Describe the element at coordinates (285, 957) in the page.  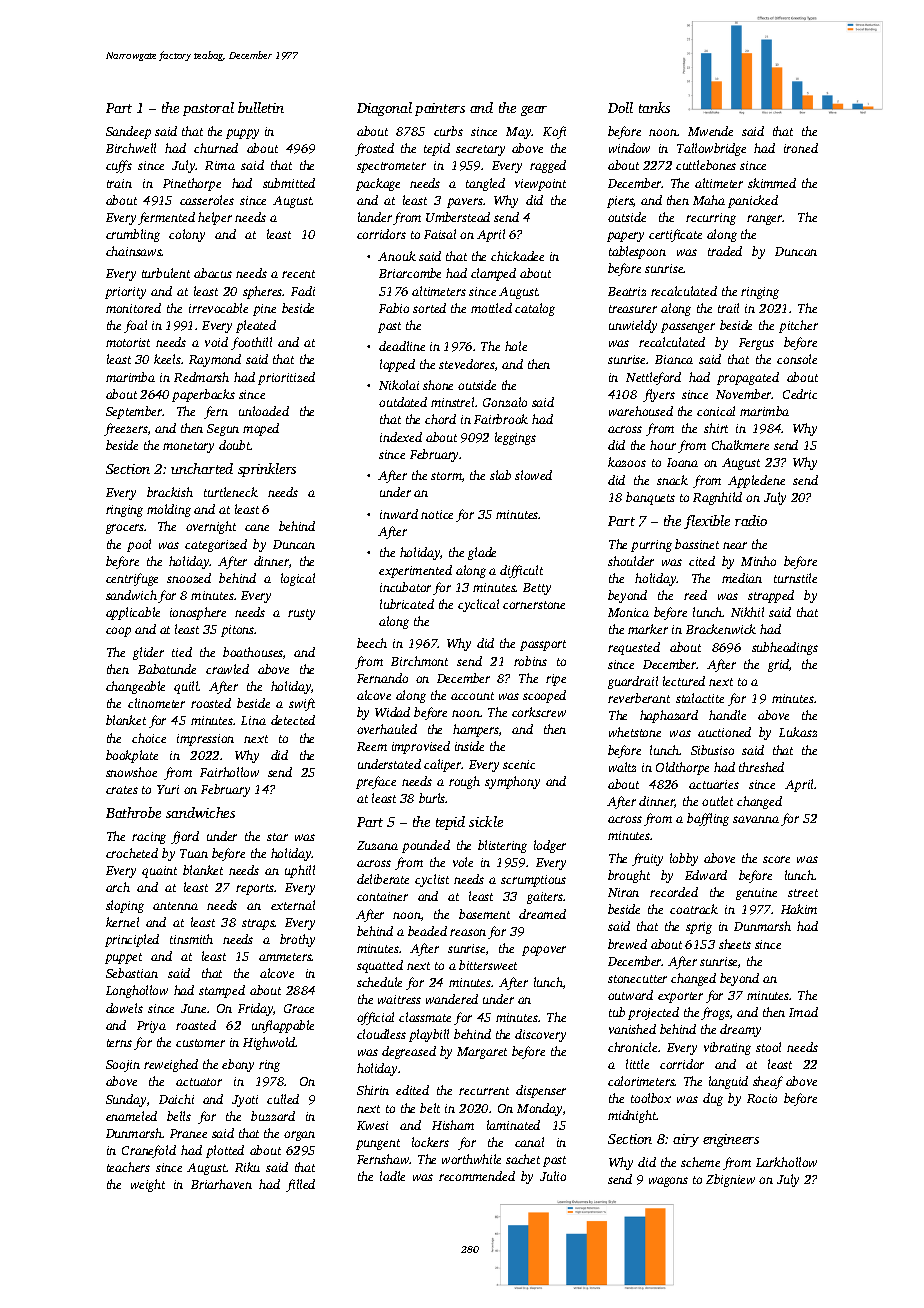
I see `ammeters` at that location.
